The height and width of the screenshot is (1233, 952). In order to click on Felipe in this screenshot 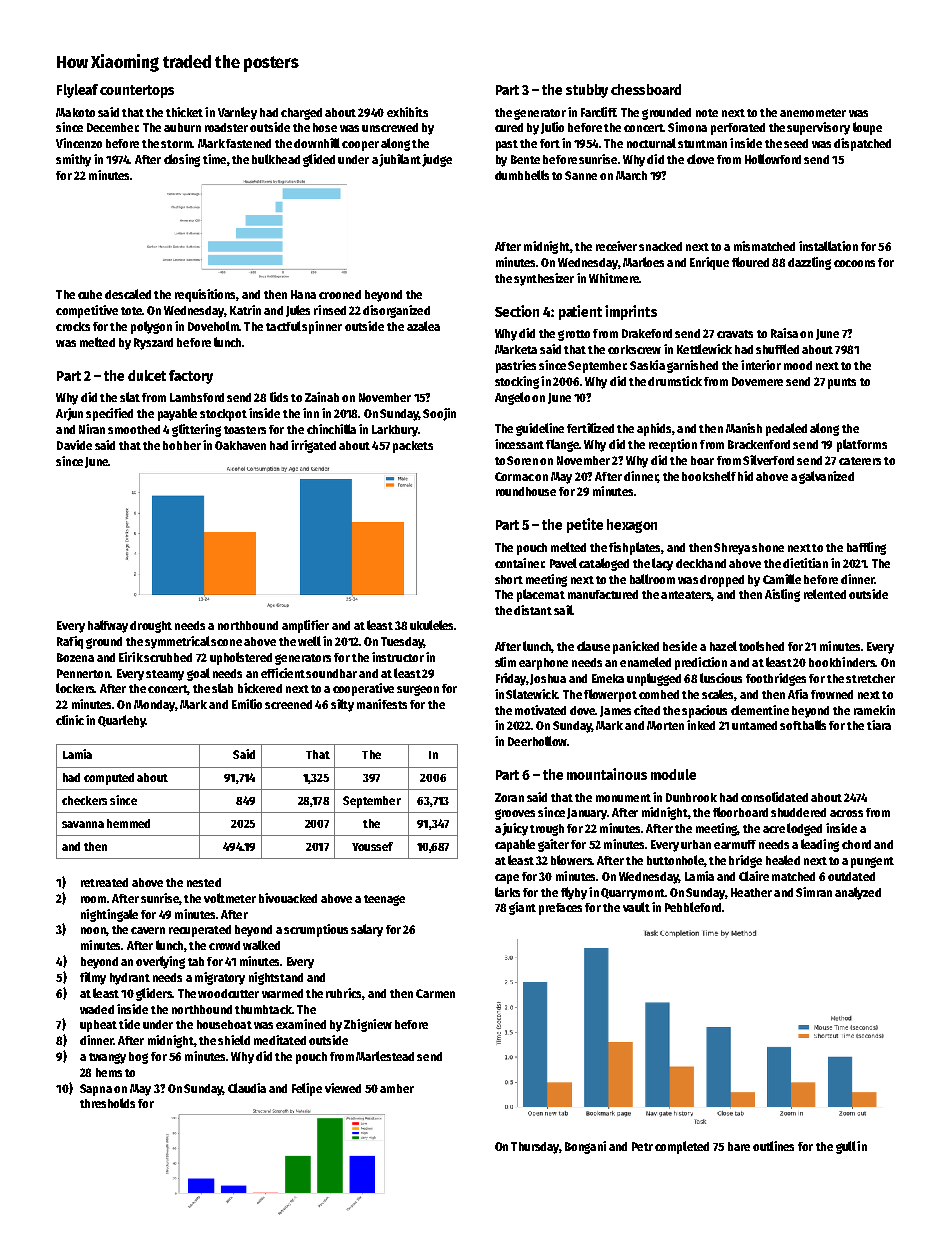, I will do `click(307, 1089)`.
